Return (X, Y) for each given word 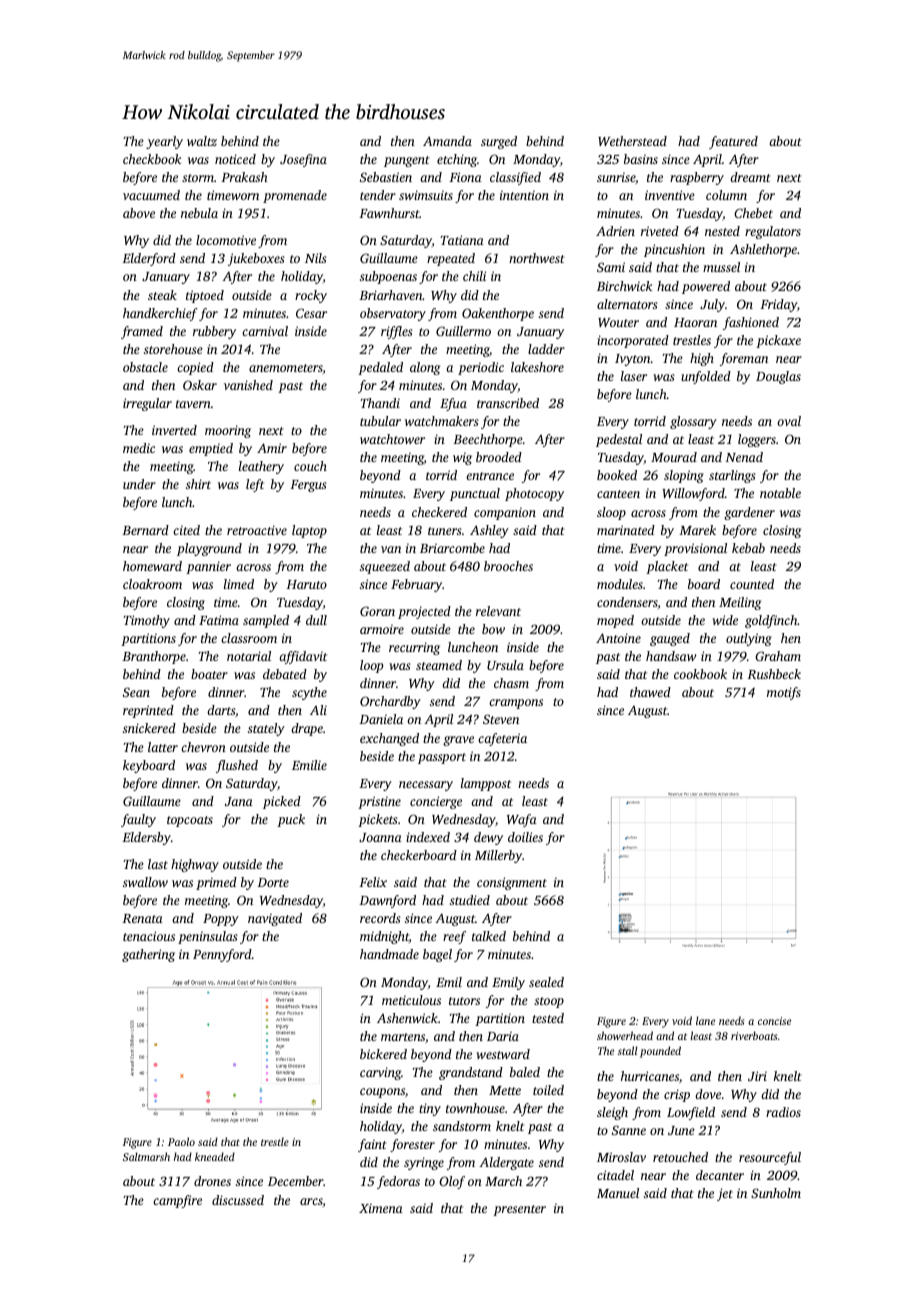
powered (706, 287)
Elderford (149, 259)
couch (310, 466)
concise (774, 1021)
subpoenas (388, 277)
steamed (439, 665)
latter (163, 747)
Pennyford (222, 955)
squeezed (385, 567)
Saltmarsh (146, 1156)
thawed (650, 692)
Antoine (618, 638)
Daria (503, 1036)
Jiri (757, 1076)
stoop (549, 1002)
